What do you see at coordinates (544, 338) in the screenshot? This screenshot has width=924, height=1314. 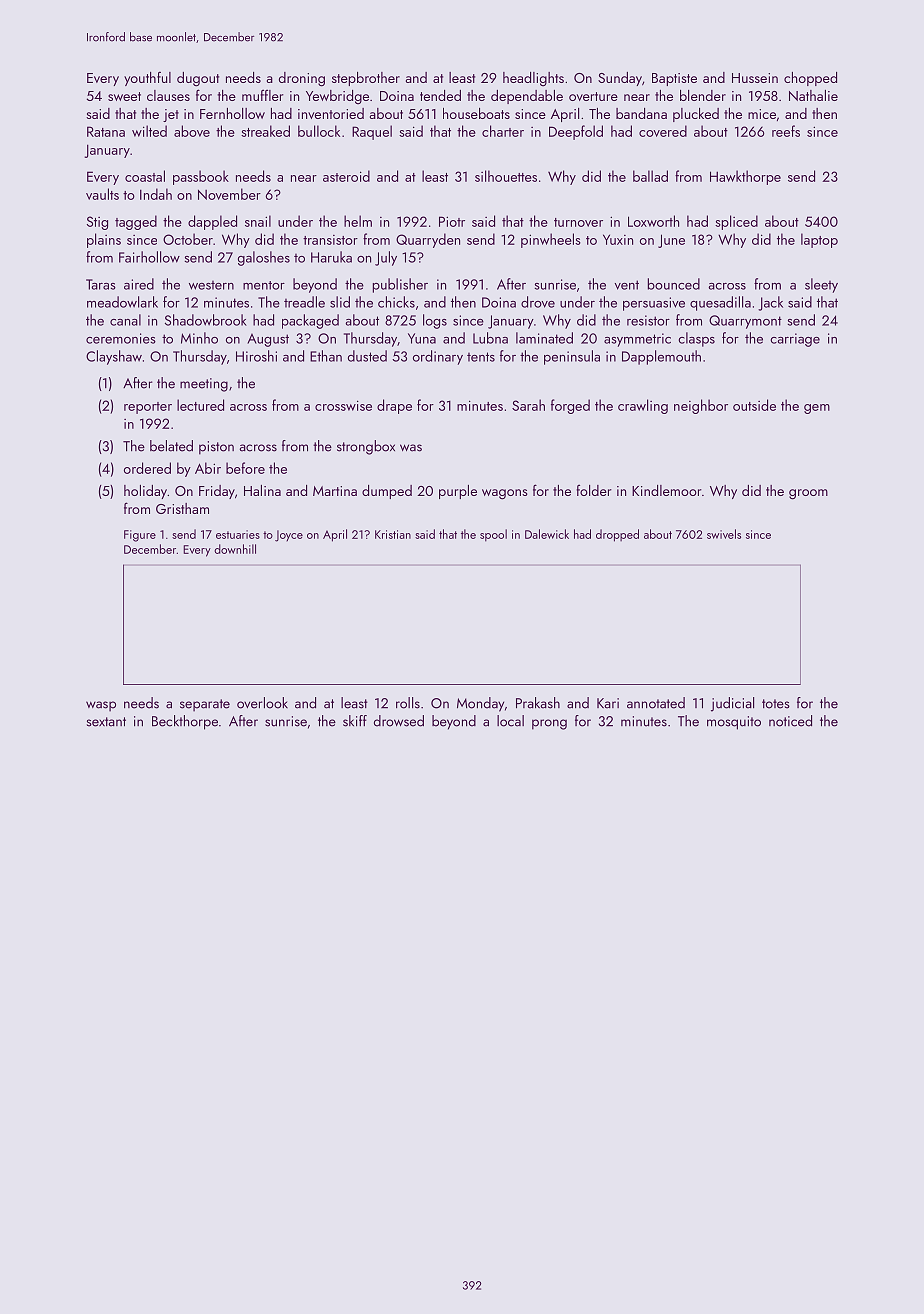 I see `laminated` at bounding box center [544, 338].
